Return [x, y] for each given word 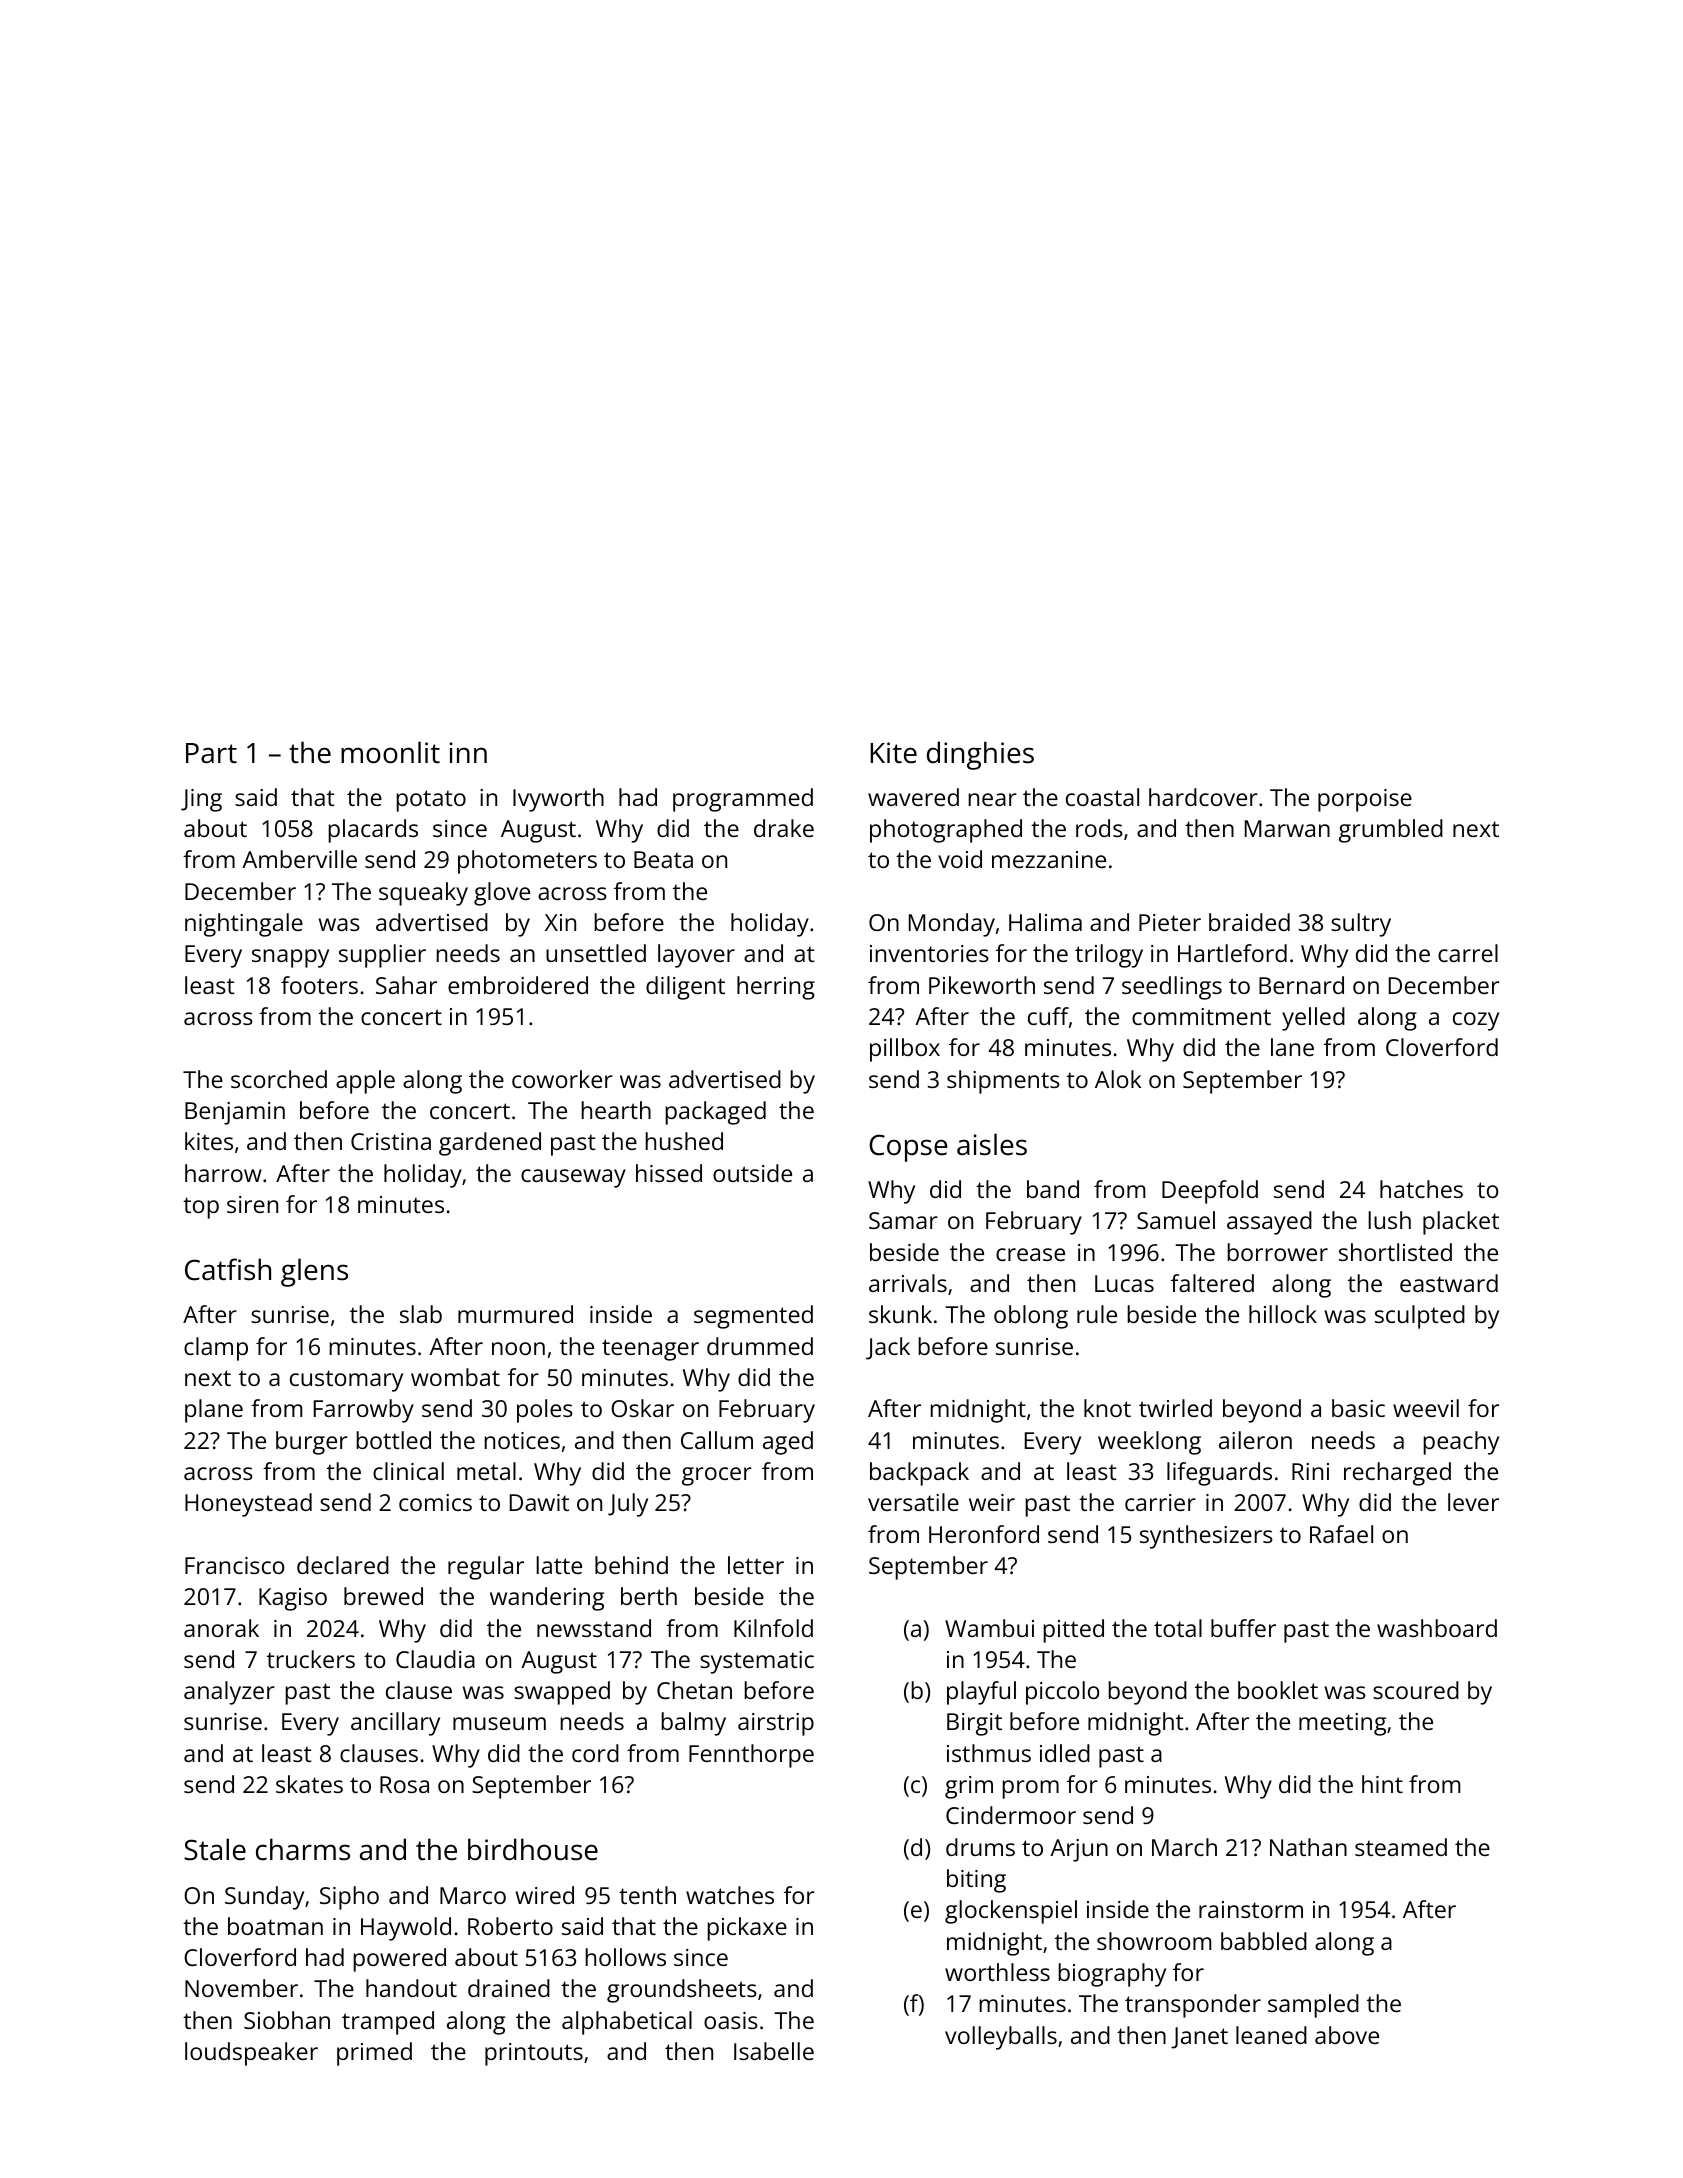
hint [1382, 1784]
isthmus [989, 1753]
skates [309, 1784]
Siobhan [287, 2020]
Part [211, 753]
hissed [669, 1173]
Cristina [391, 1141]
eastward [1449, 1283]
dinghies [980, 755]
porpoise [1365, 800]
